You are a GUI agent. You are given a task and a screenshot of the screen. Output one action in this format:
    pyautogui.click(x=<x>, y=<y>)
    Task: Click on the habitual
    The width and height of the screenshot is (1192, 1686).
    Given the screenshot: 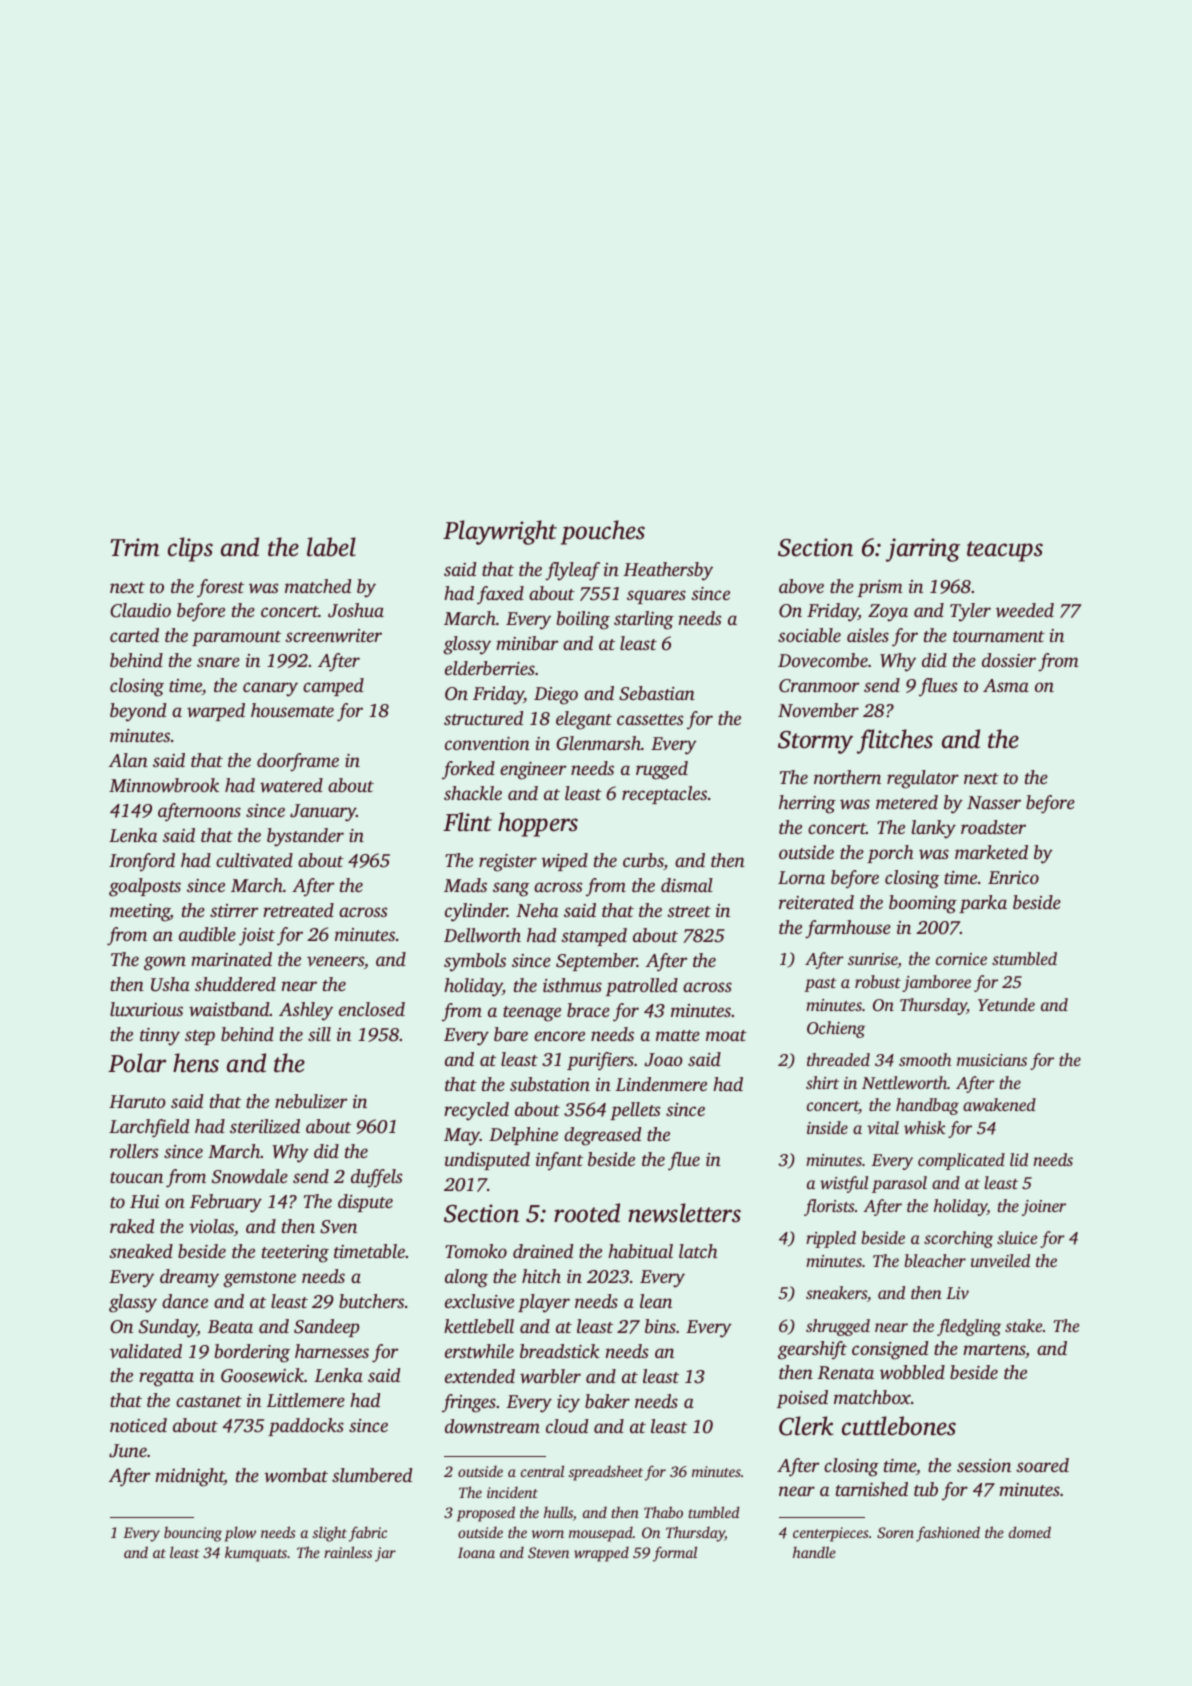 What is the action you would take?
    pyautogui.click(x=640, y=1251)
